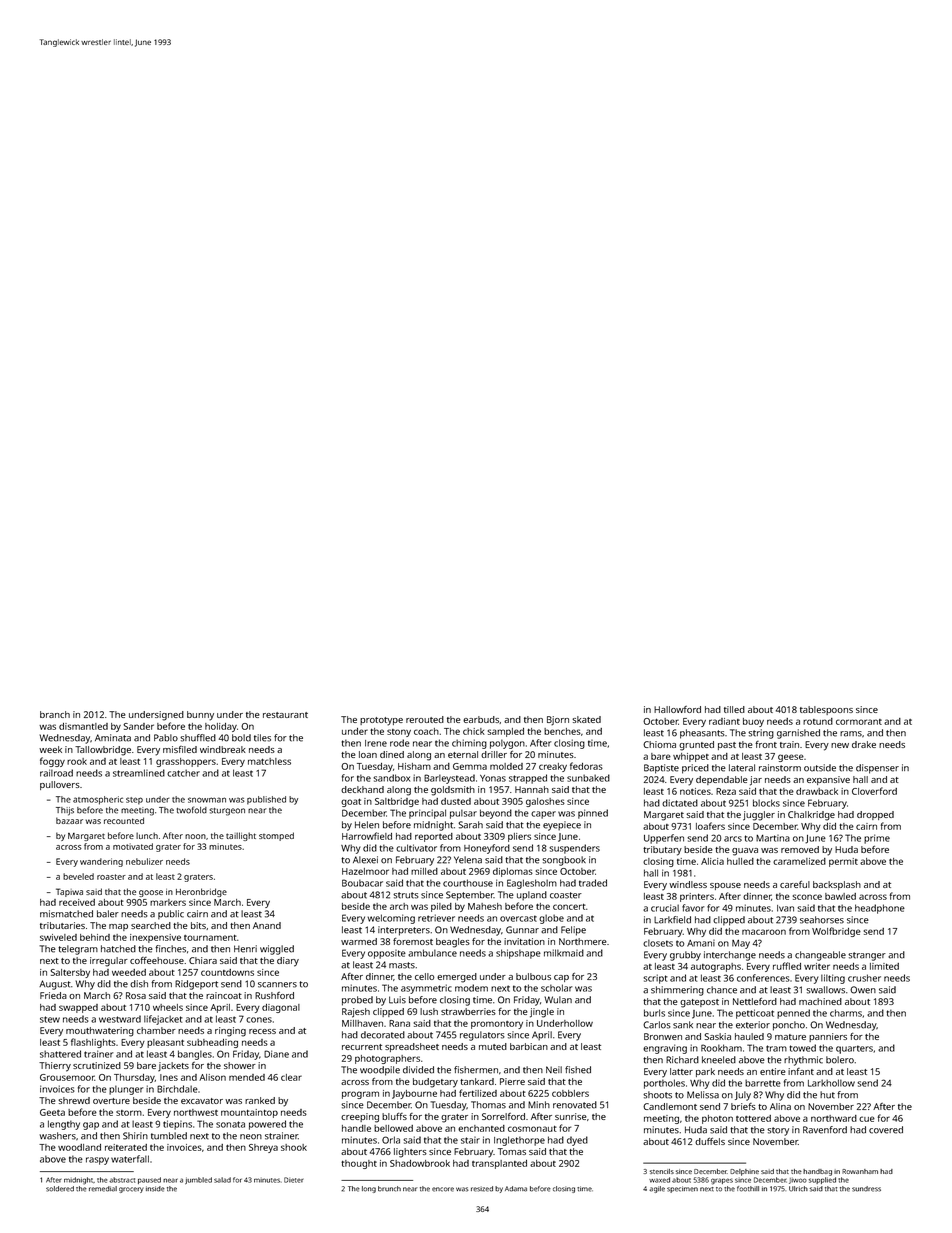 Image resolution: width=952 pixels, height=1233 pixels. I want to click on encore, so click(443, 1189).
